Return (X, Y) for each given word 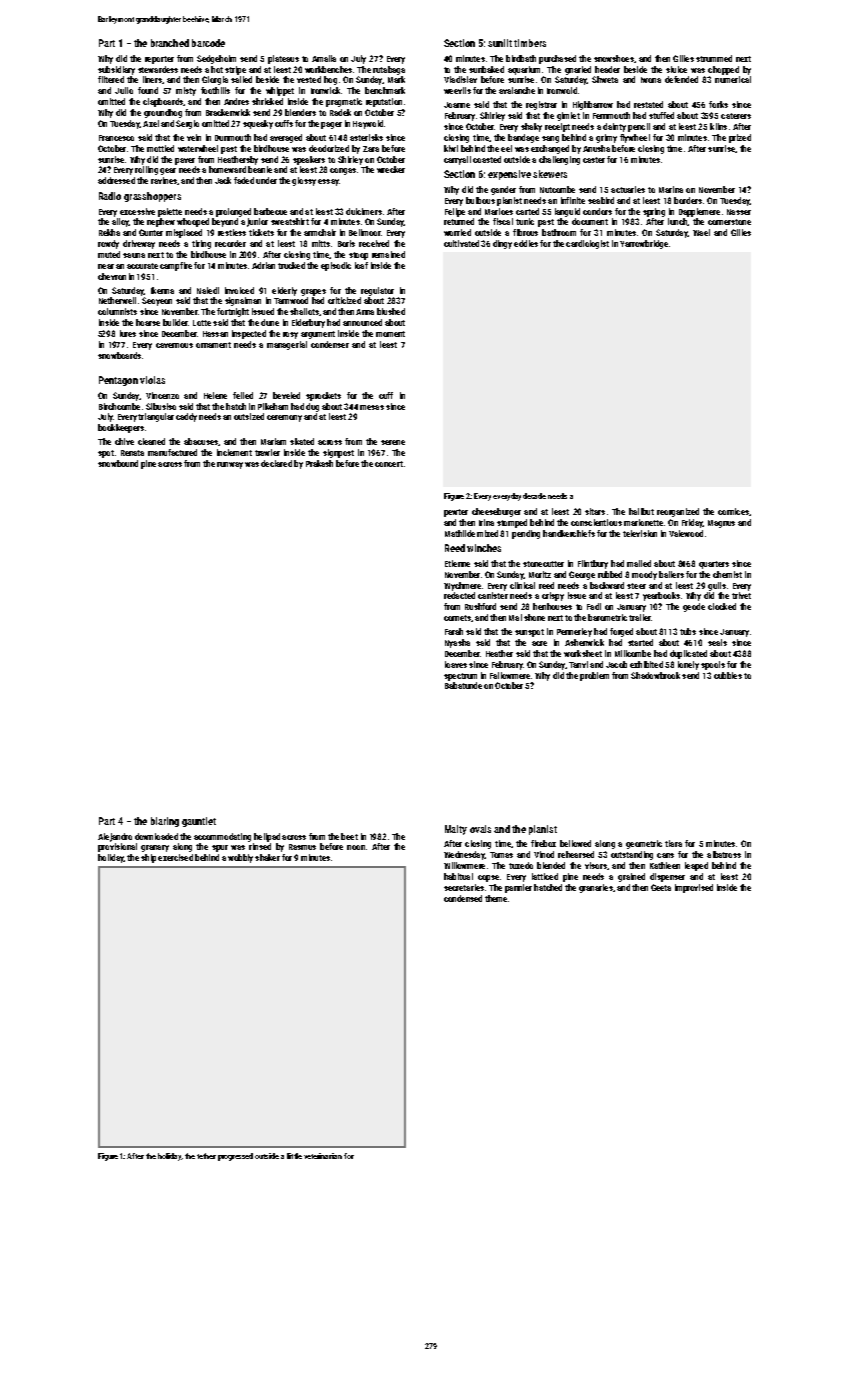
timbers (530, 43)
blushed (391, 311)
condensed (463, 898)
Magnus (721, 524)
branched (170, 43)
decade (534, 496)
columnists (117, 311)
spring (654, 212)
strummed (714, 58)
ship (148, 858)
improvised (694, 888)
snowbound (118, 463)
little (294, 1156)
